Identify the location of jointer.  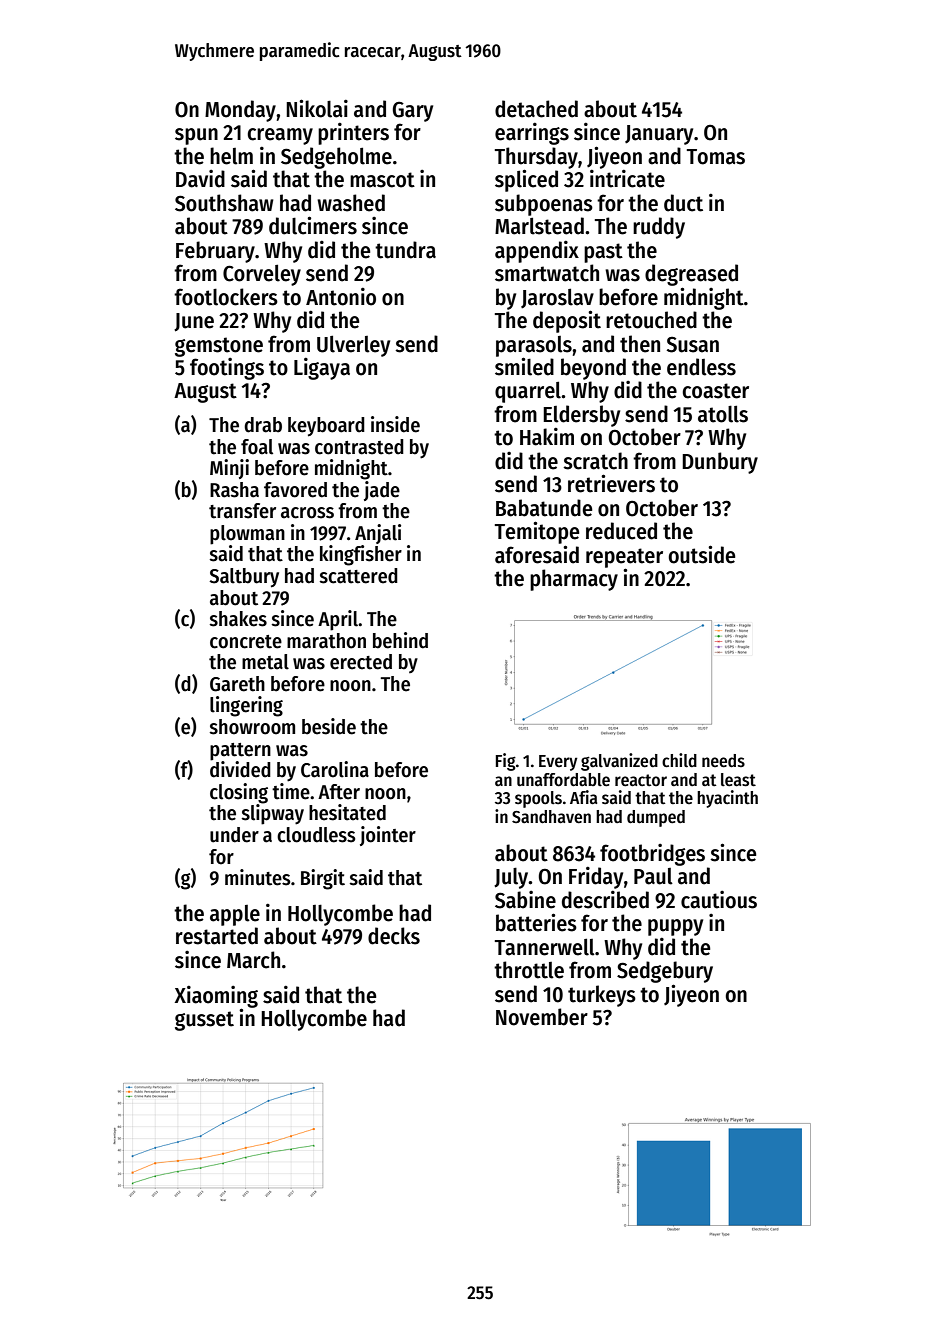
(388, 836).
